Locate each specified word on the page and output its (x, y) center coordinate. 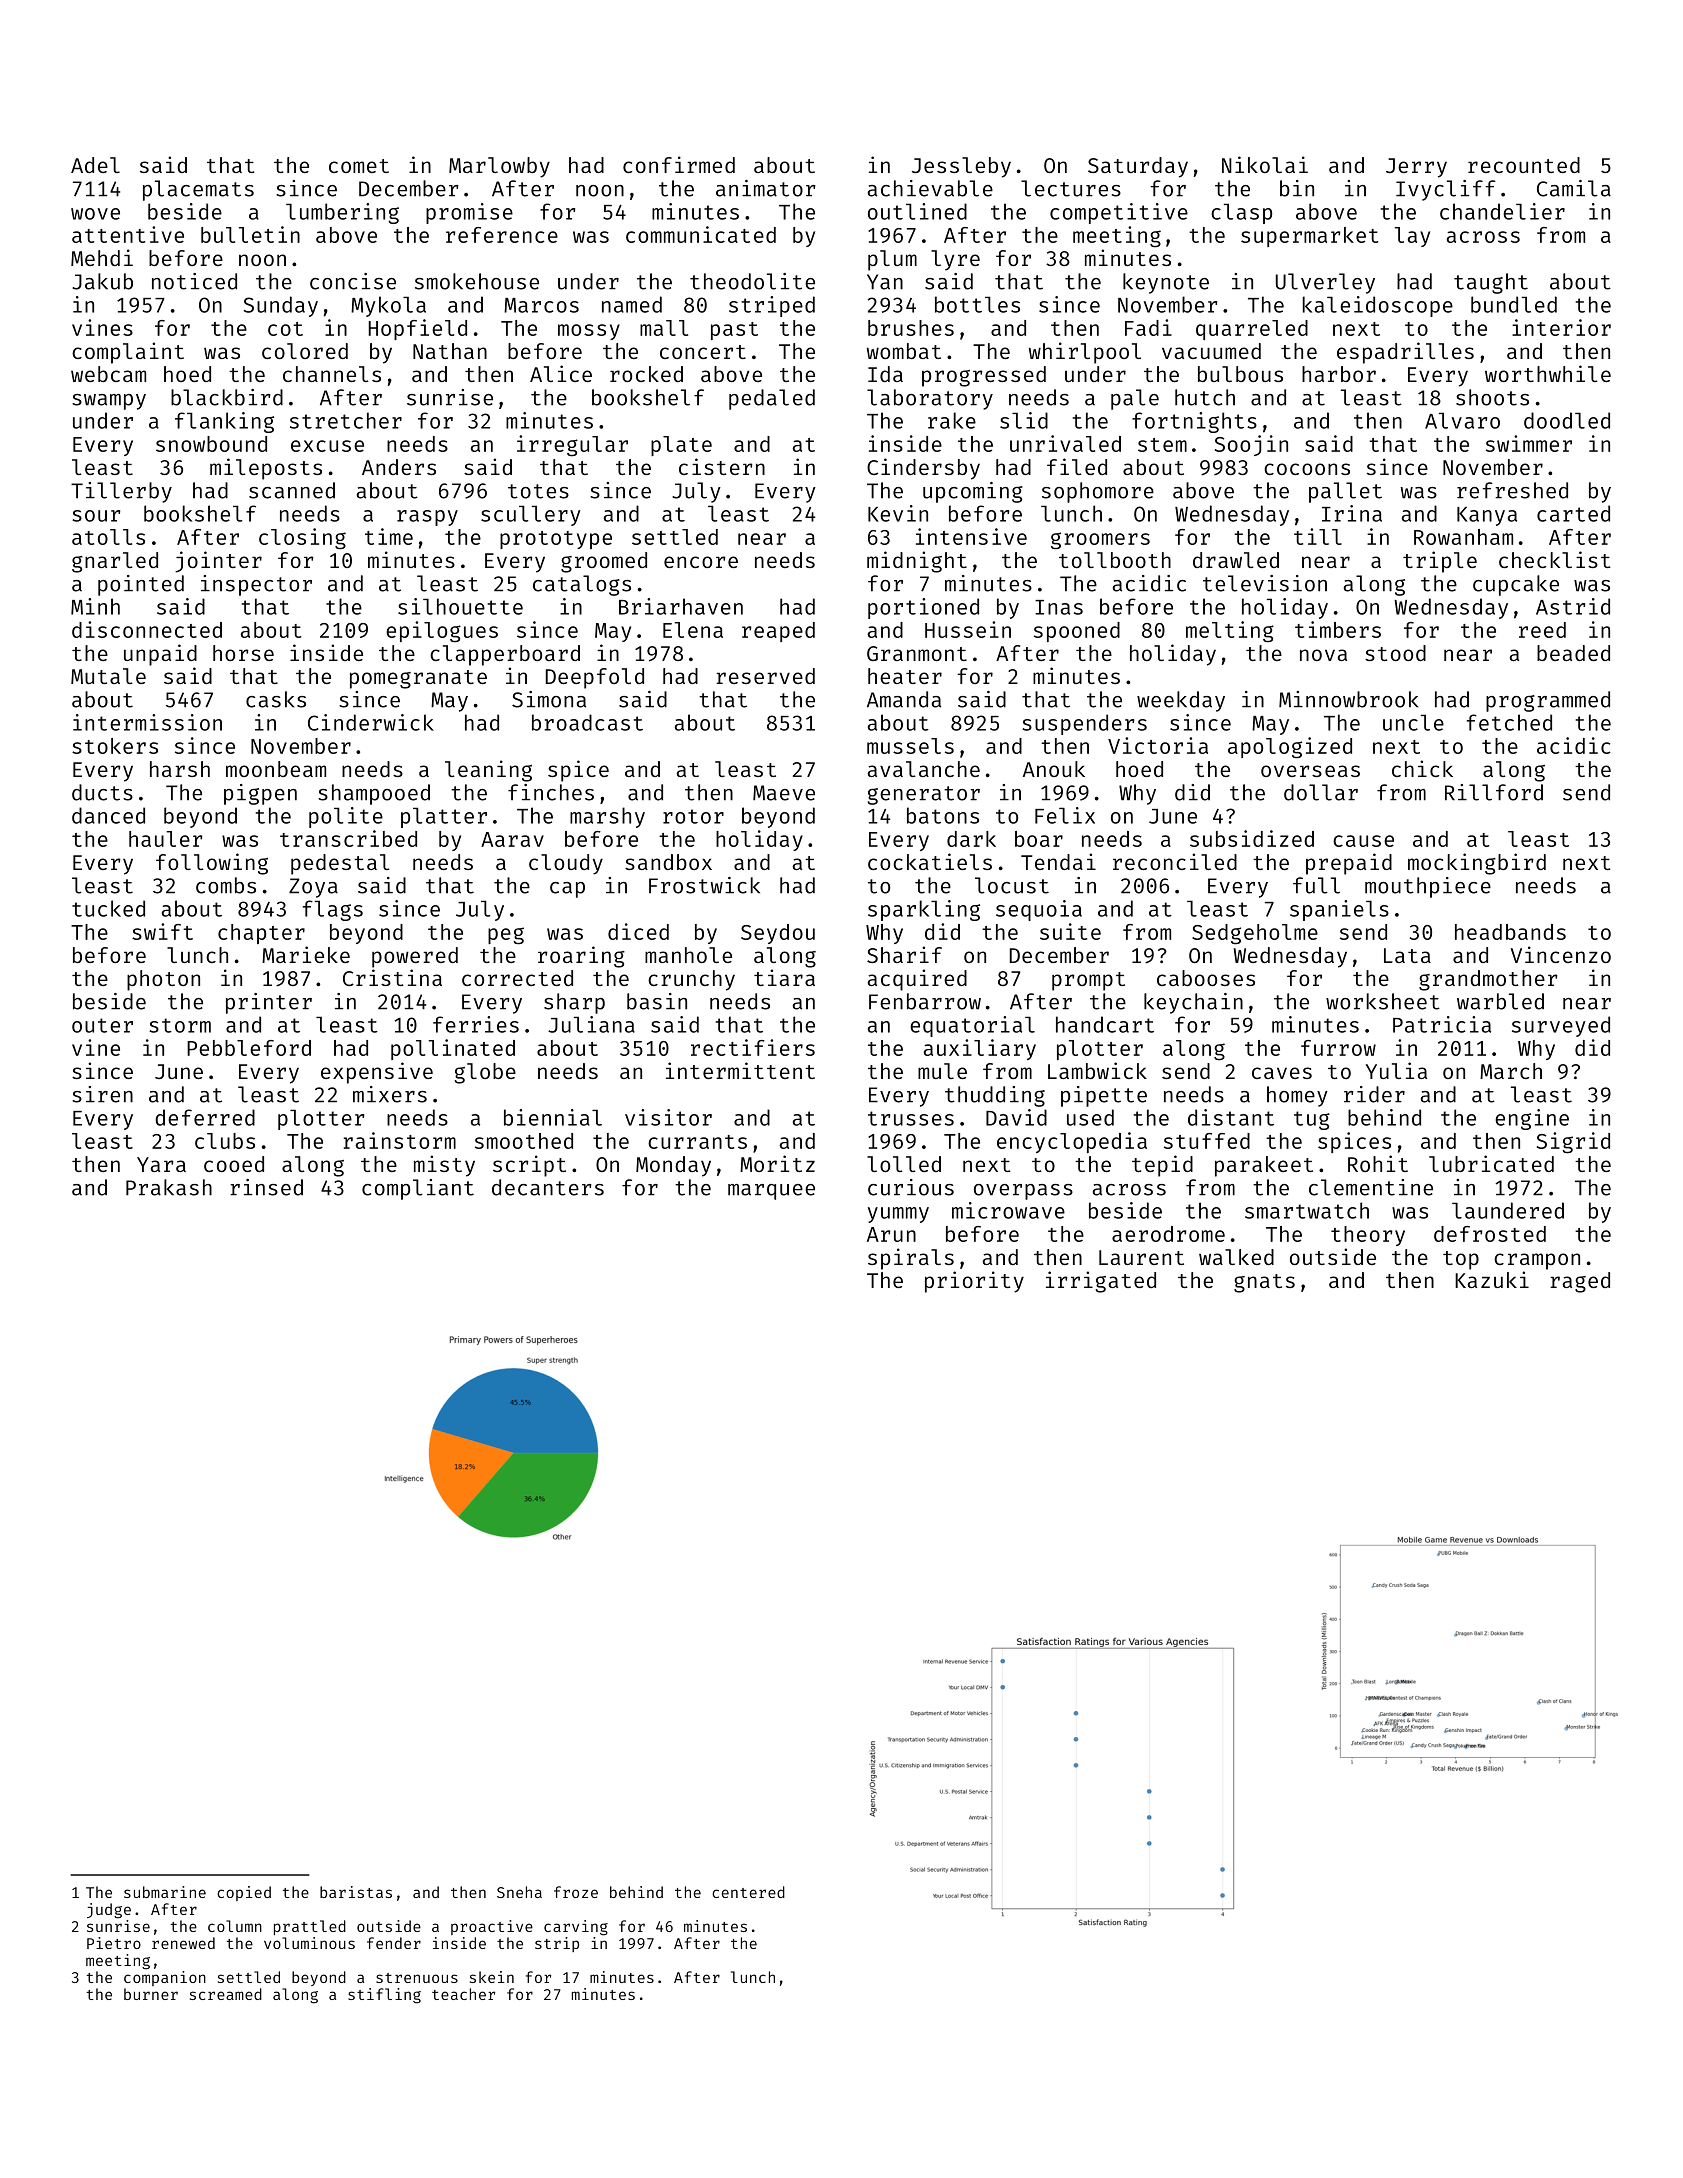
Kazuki (1492, 1279)
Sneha (519, 1892)
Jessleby (961, 167)
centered (748, 1892)
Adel (95, 165)
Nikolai (1265, 164)
